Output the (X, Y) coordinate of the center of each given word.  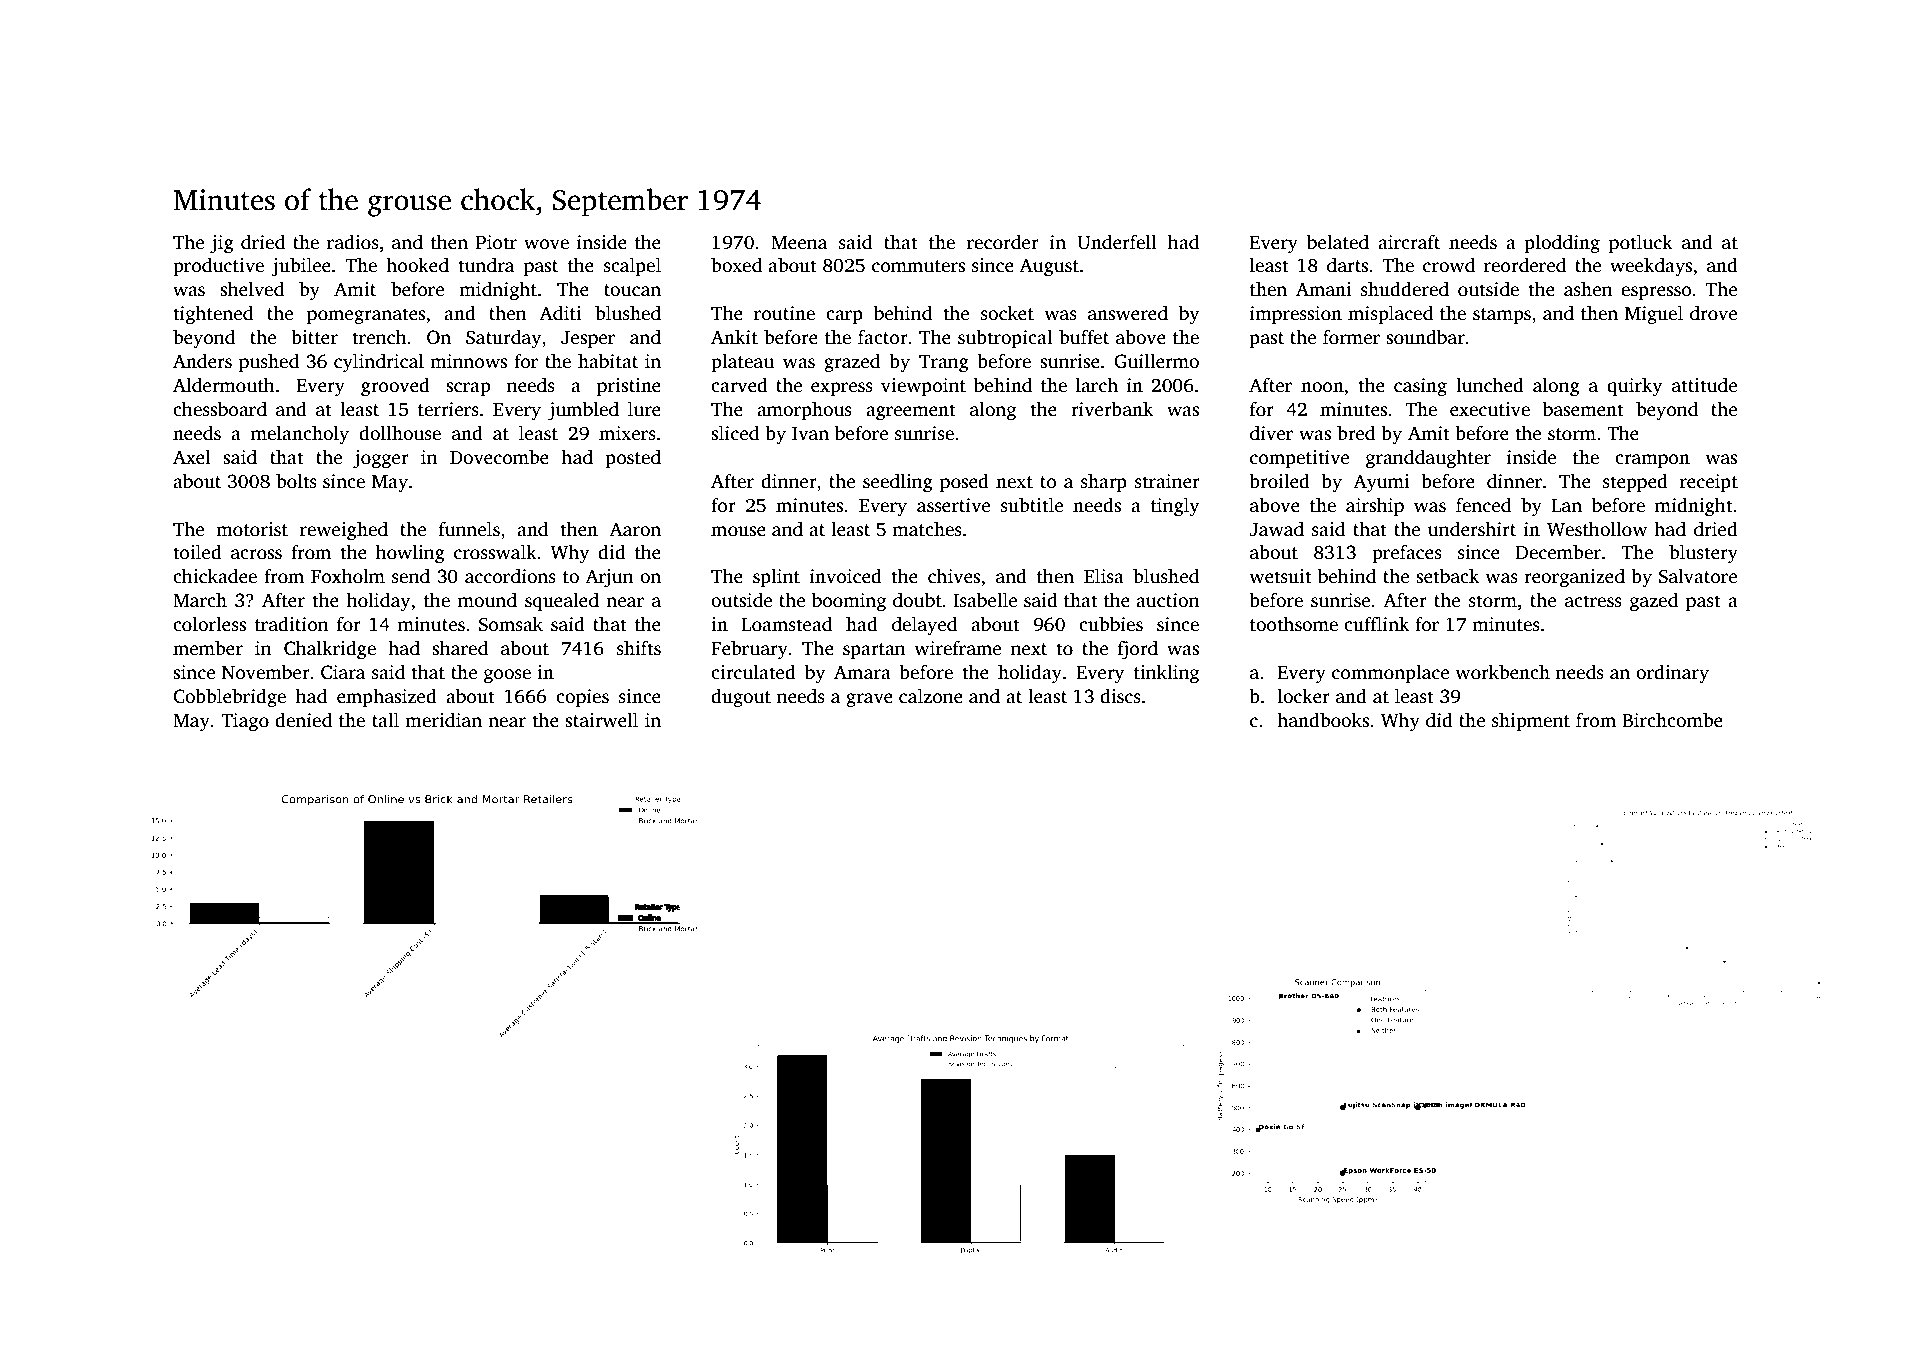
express (842, 389)
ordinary (1672, 674)
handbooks (1323, 720)
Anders (202, 361)
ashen (1588, 289)
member (208, 648)
